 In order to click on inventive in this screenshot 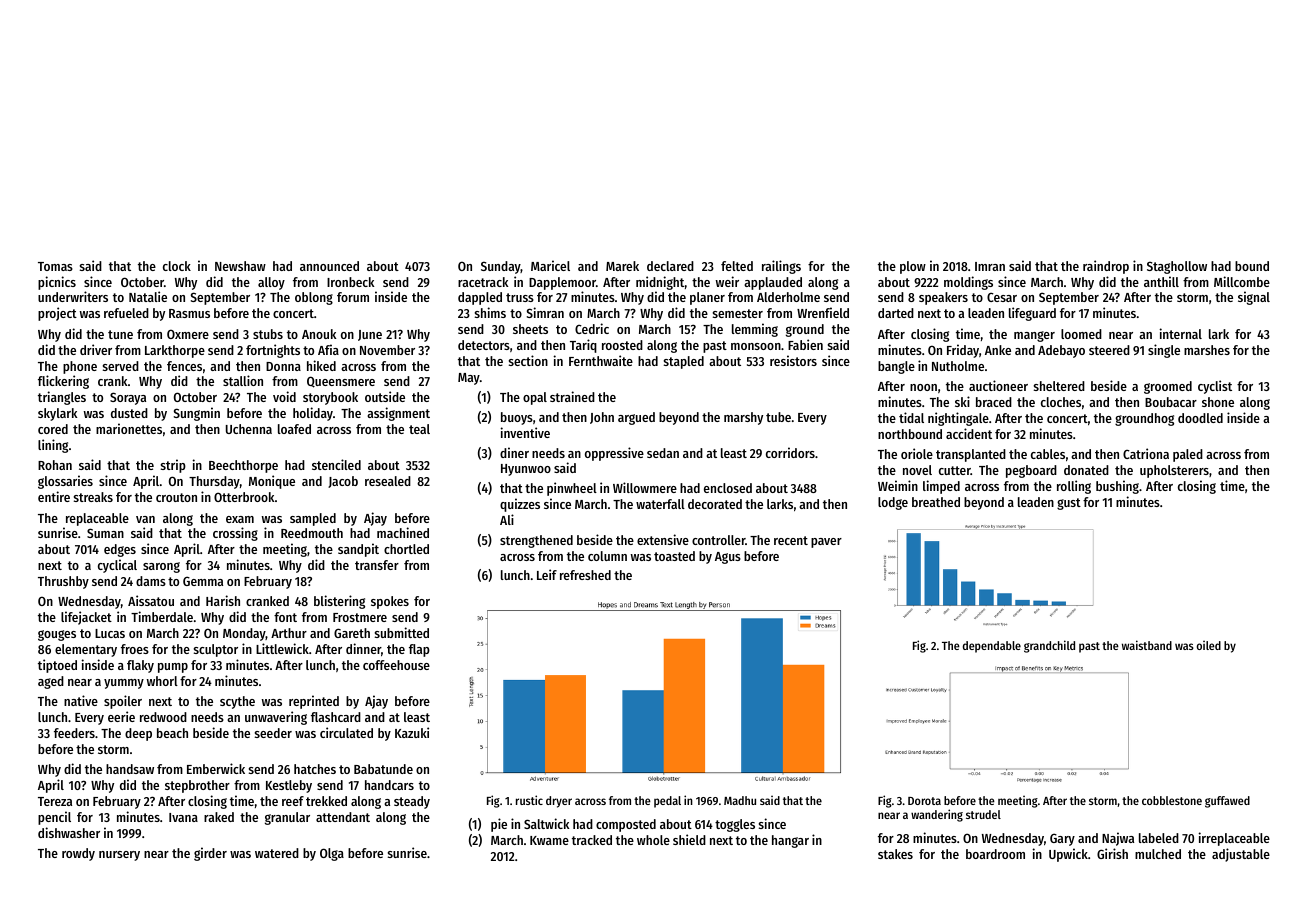, I will do `click(525, 432)`.
